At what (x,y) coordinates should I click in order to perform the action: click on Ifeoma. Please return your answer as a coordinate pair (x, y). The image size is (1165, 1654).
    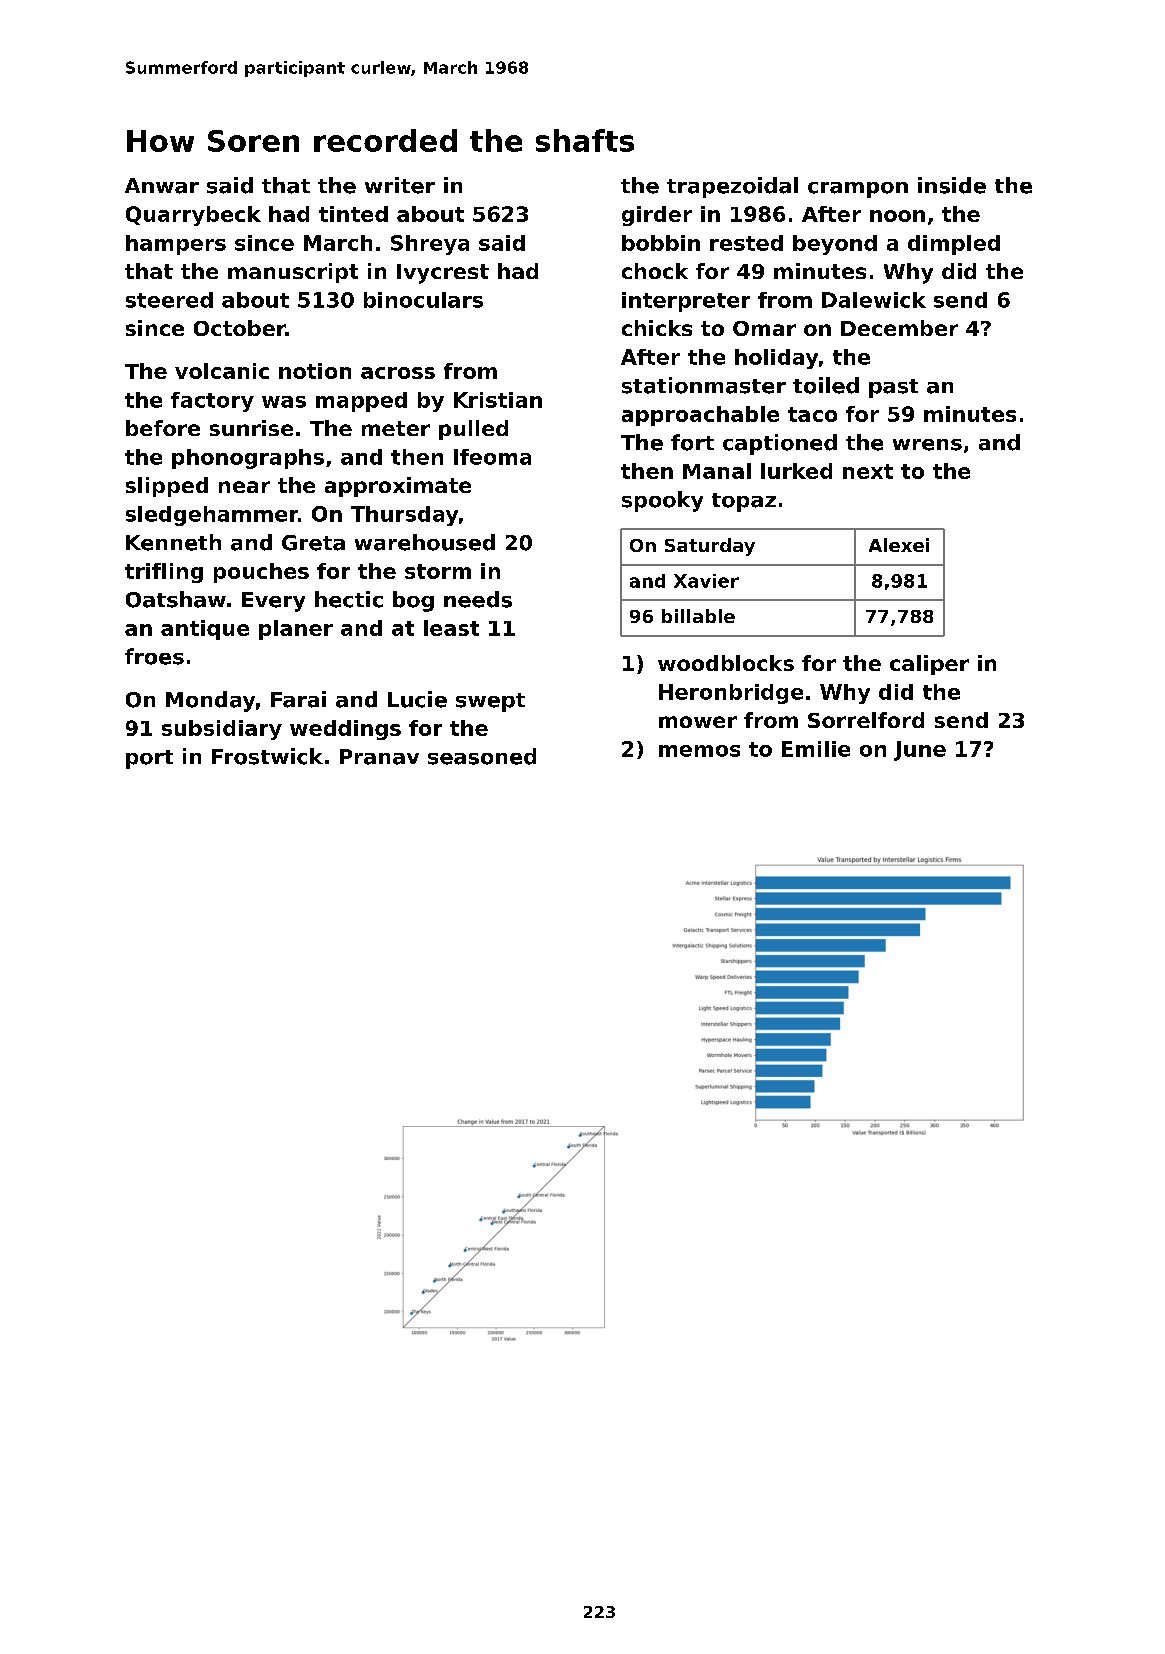
    Looking at the image, I should click on (492, 457).
